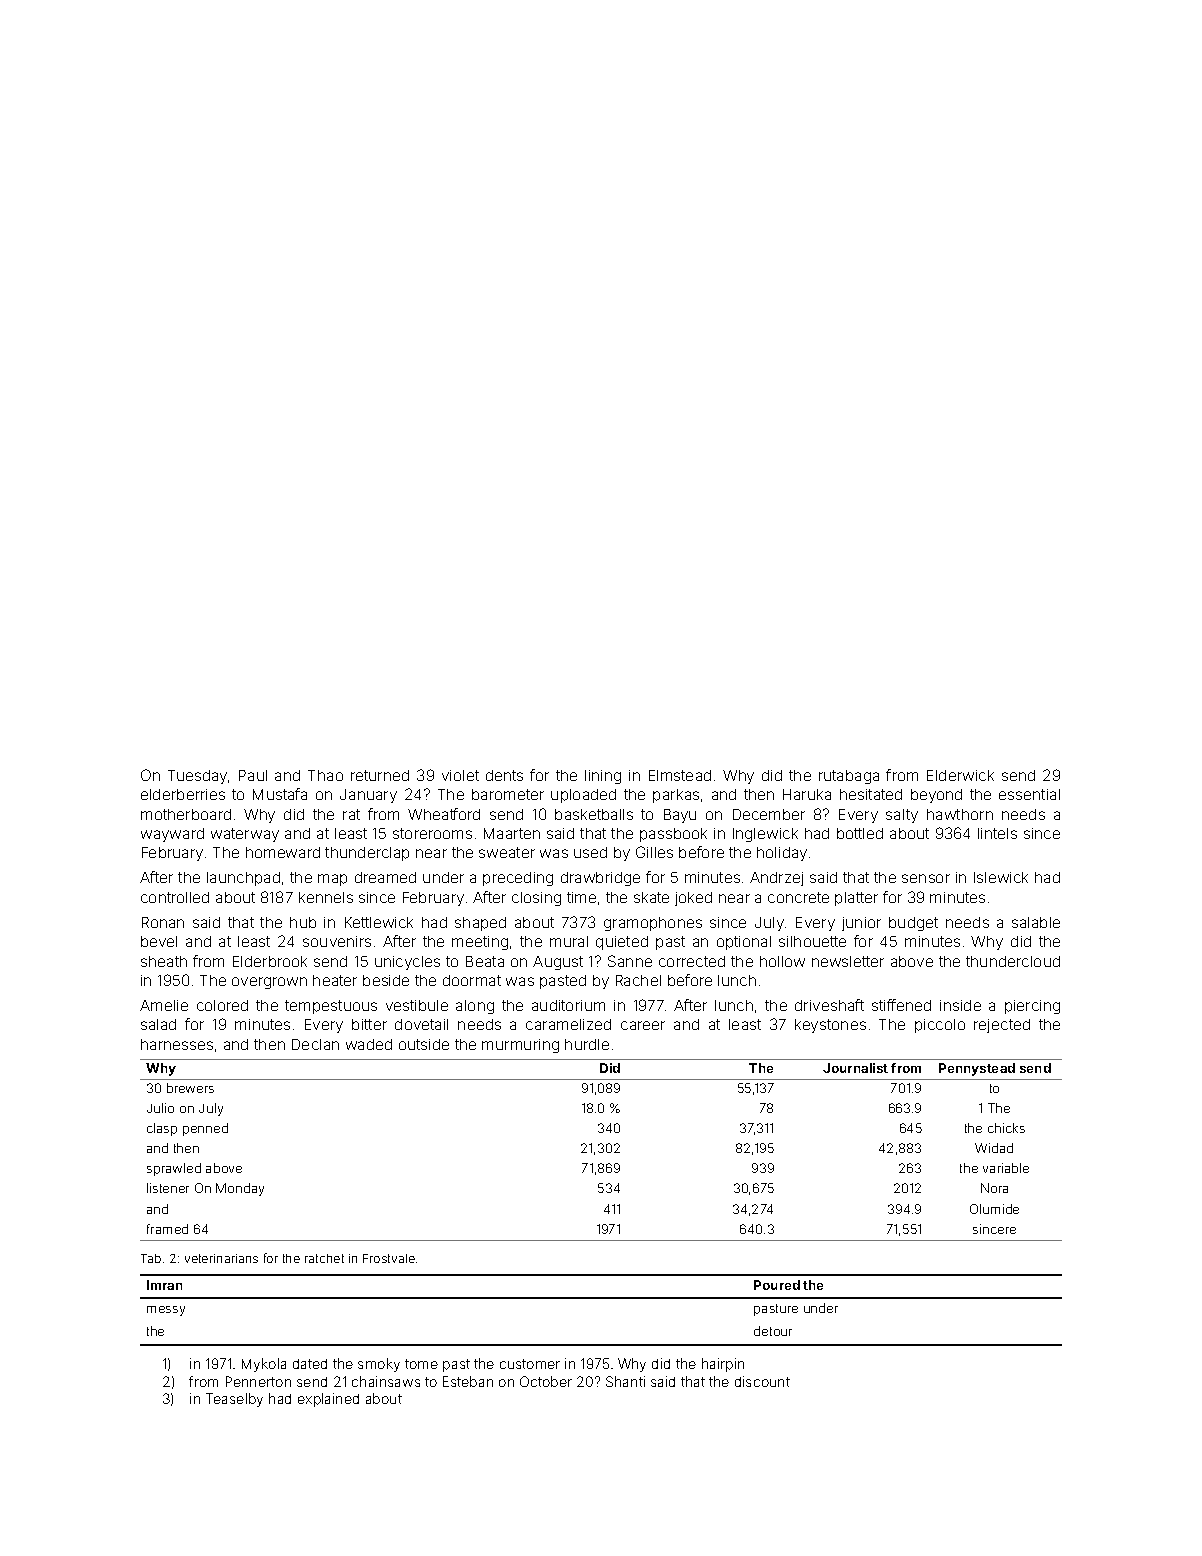 The height and width of the image is (1556, 1202). I want to click on Journalist, so click(855, 1068).
